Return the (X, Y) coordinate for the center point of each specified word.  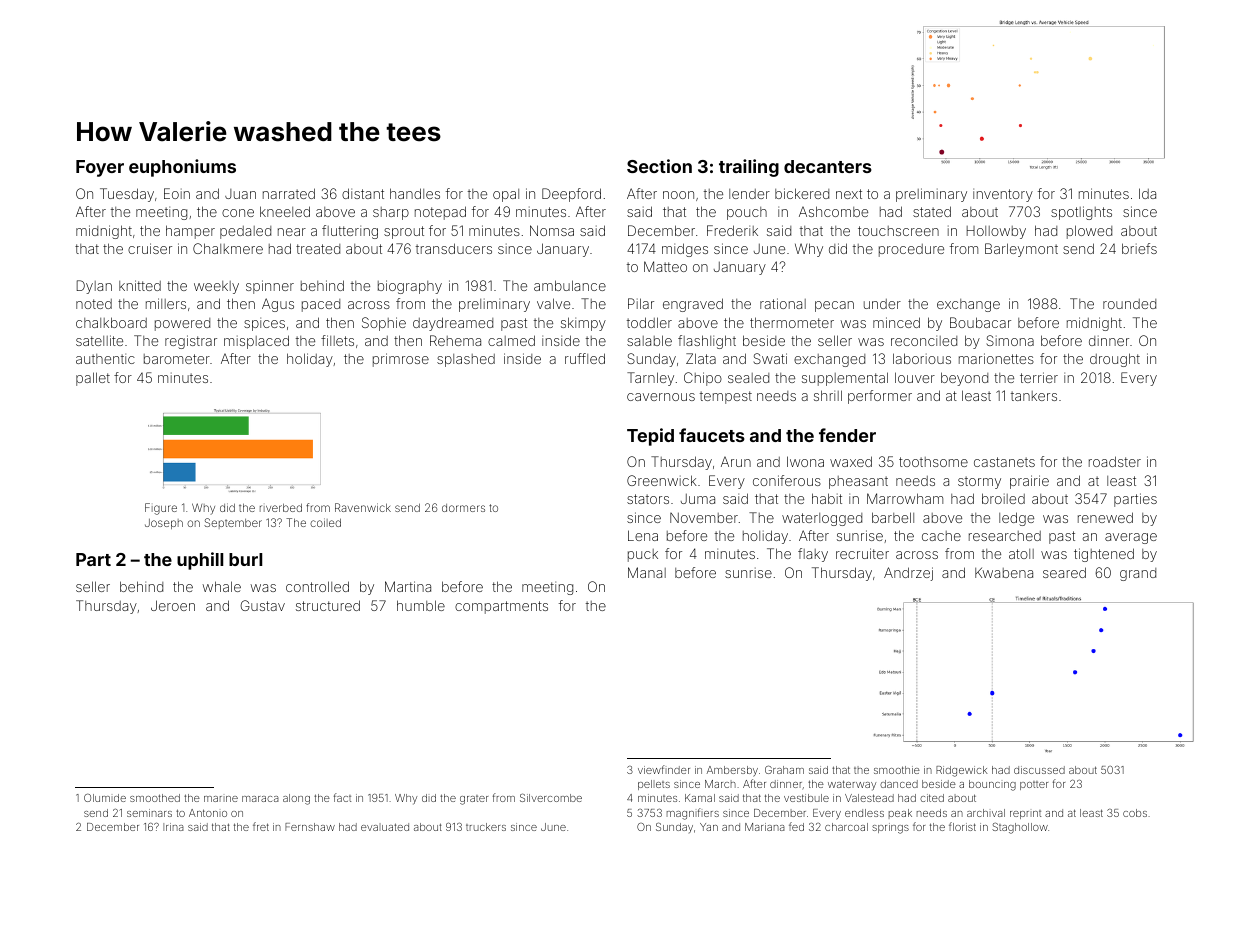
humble (421, 605)
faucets (712, 435)
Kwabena (1004, 572)
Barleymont (1021, 250)
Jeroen (173, 605)
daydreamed (453, 324)
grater (474, 800)
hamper (190, 232)
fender (847, 435)
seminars (149, 813)
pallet (93, 379)
